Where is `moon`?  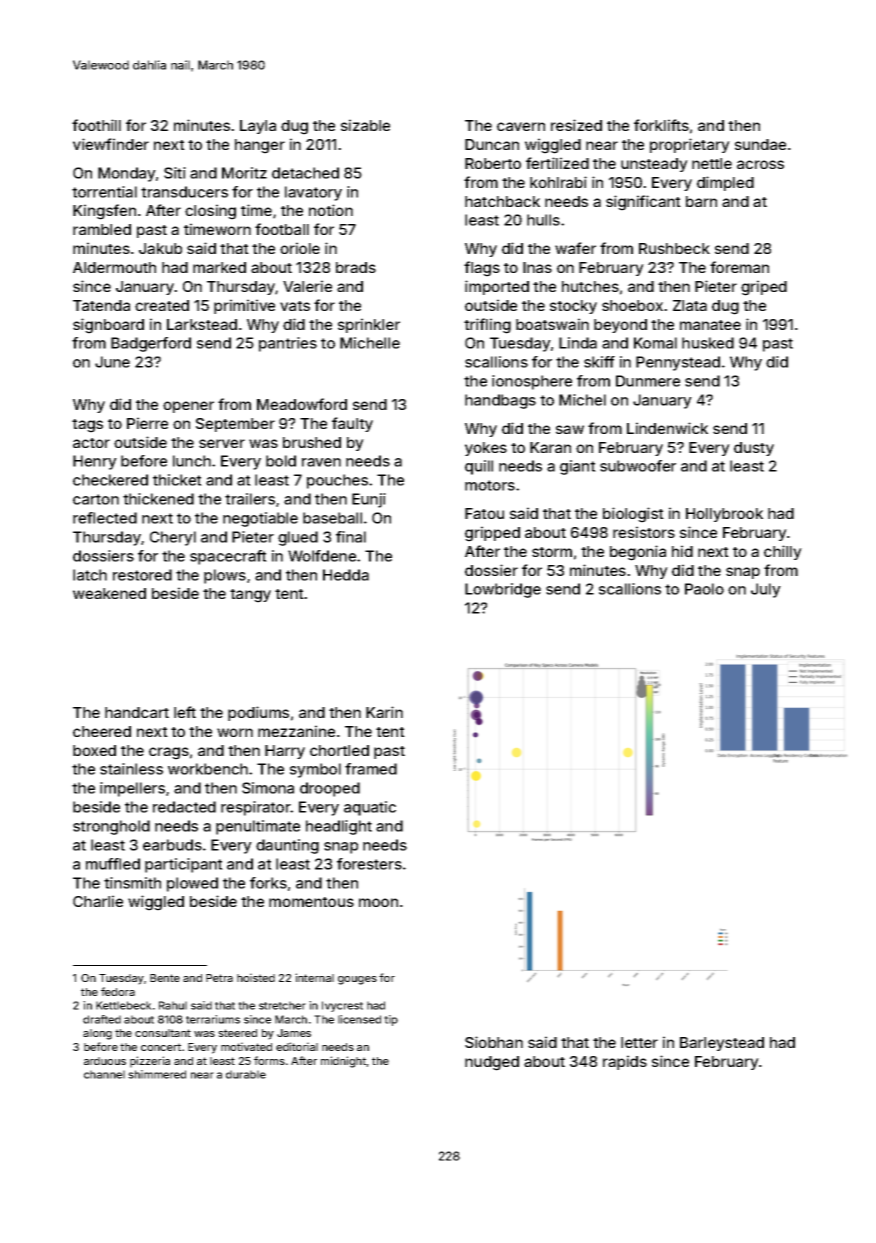 moon is located at coordinates (378, 902).
